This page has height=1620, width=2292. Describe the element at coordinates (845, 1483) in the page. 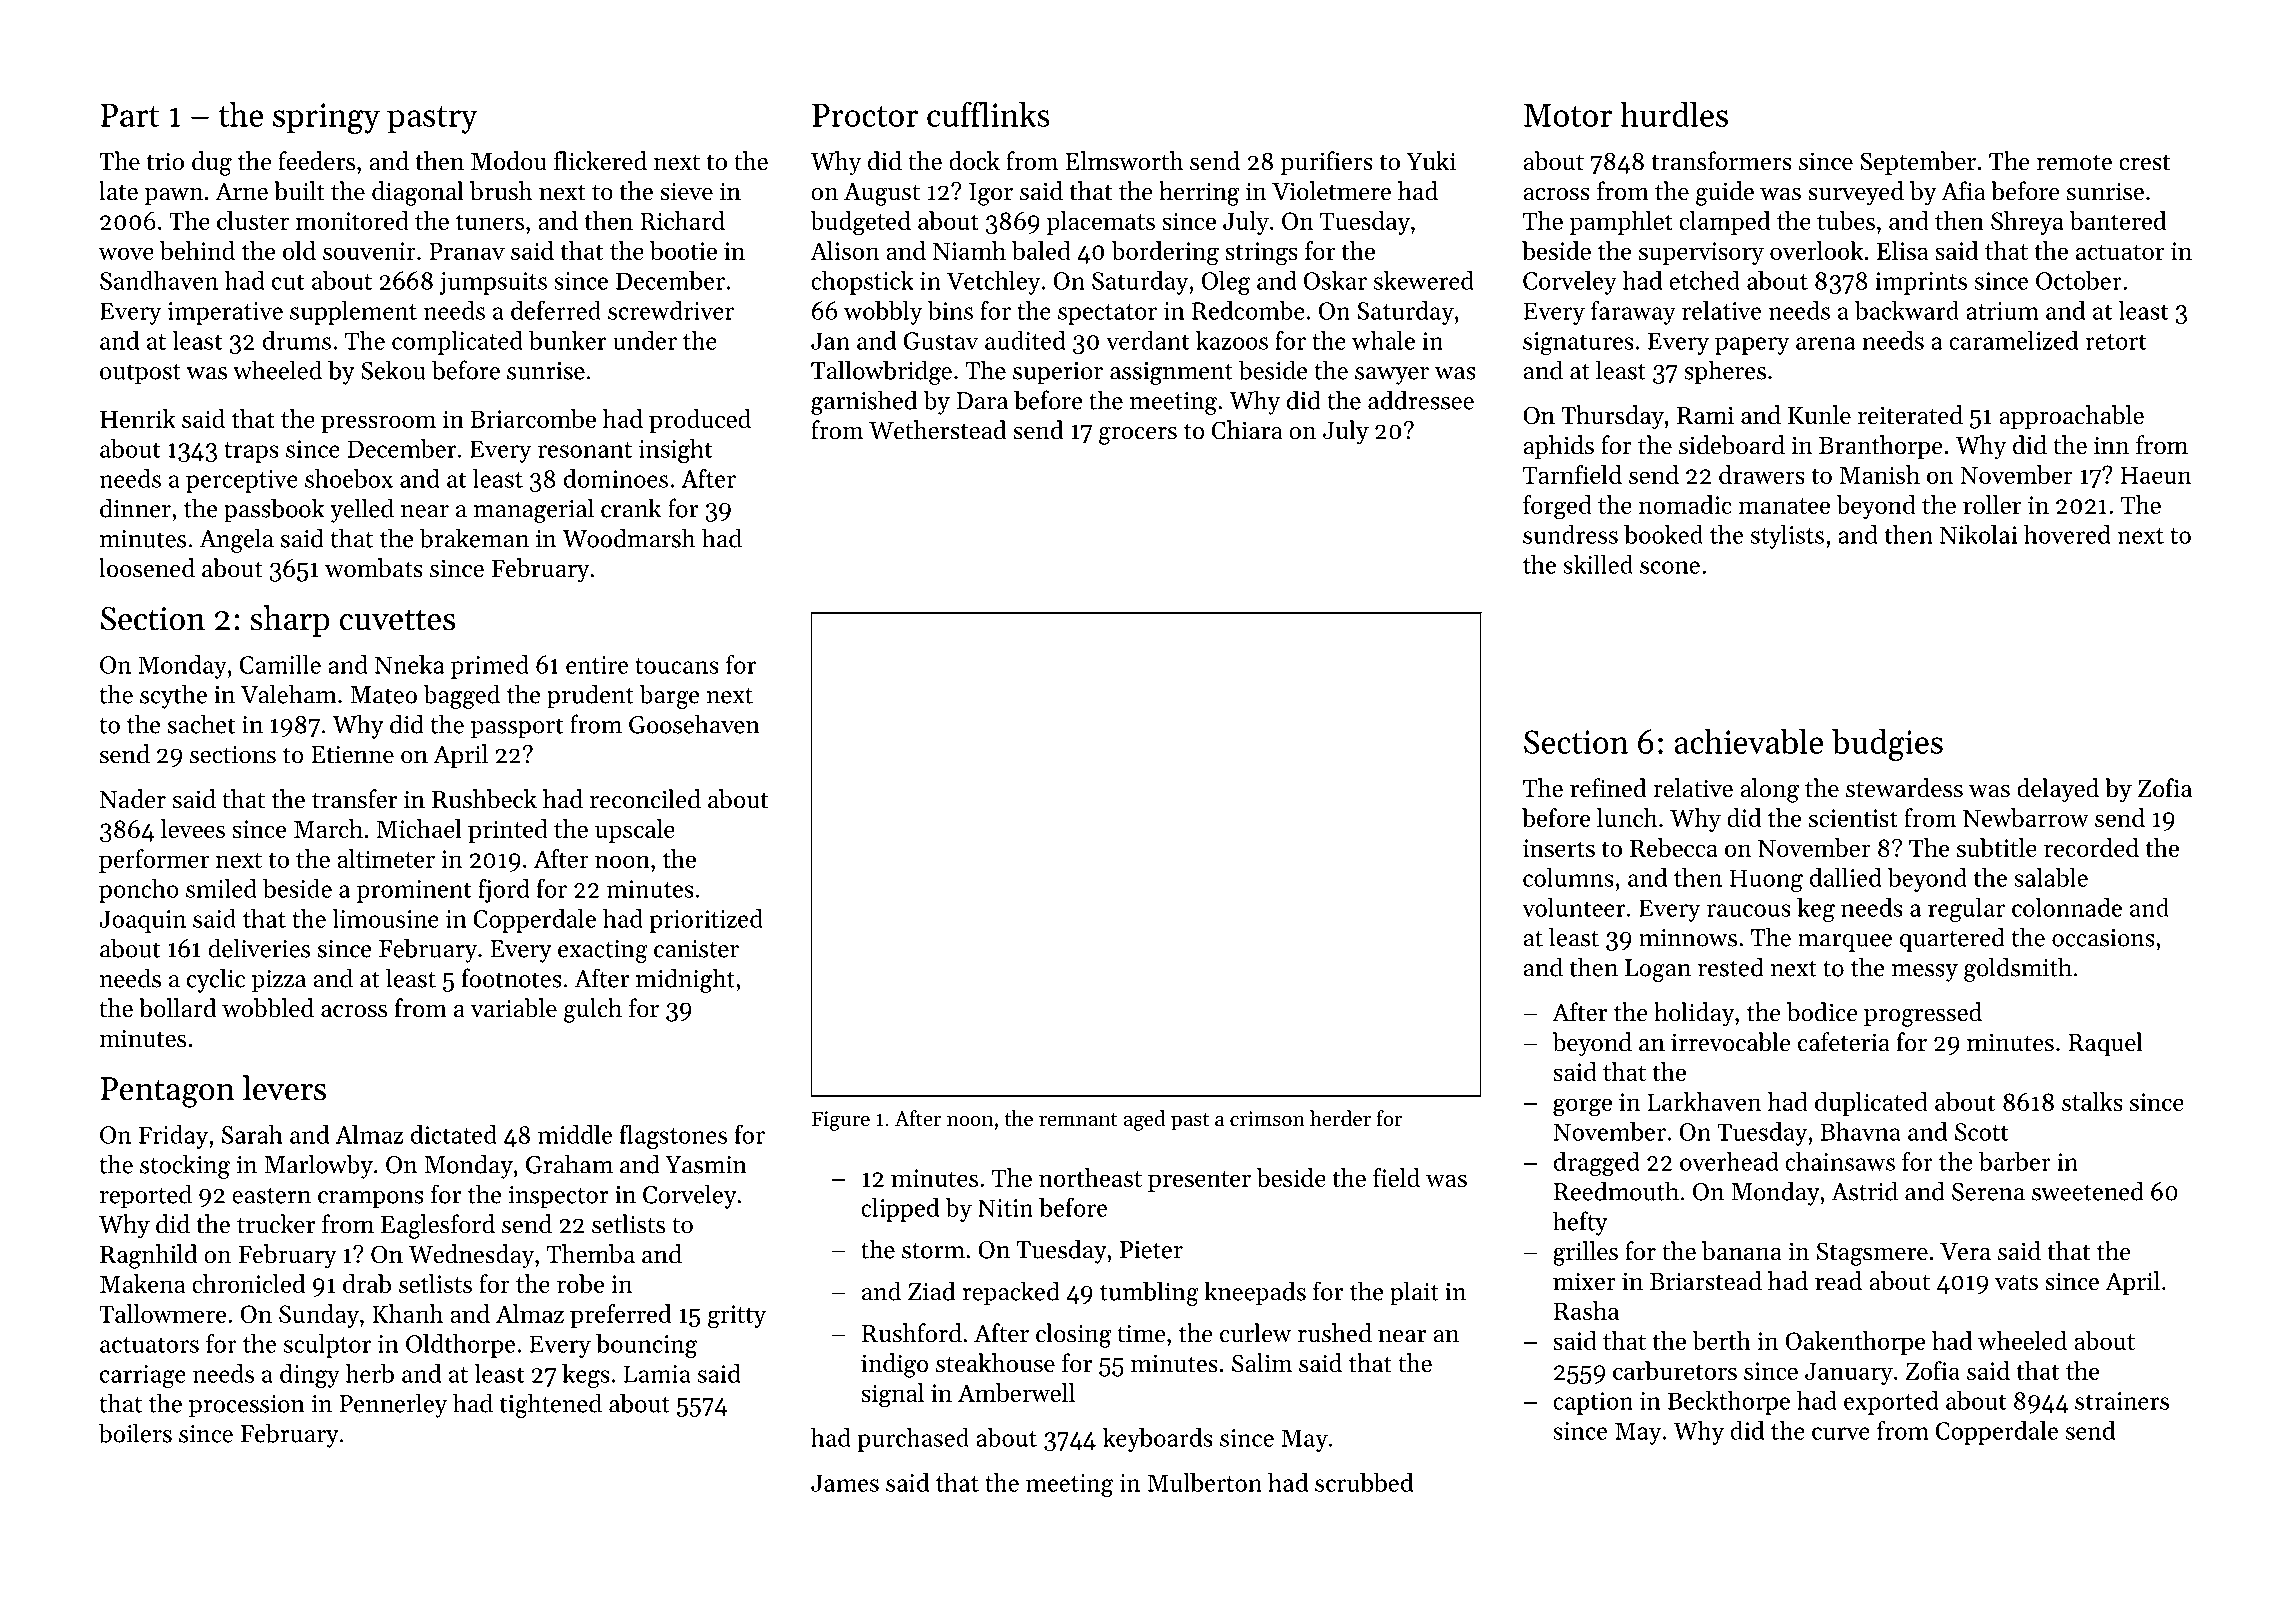

I see `James` at that location.
